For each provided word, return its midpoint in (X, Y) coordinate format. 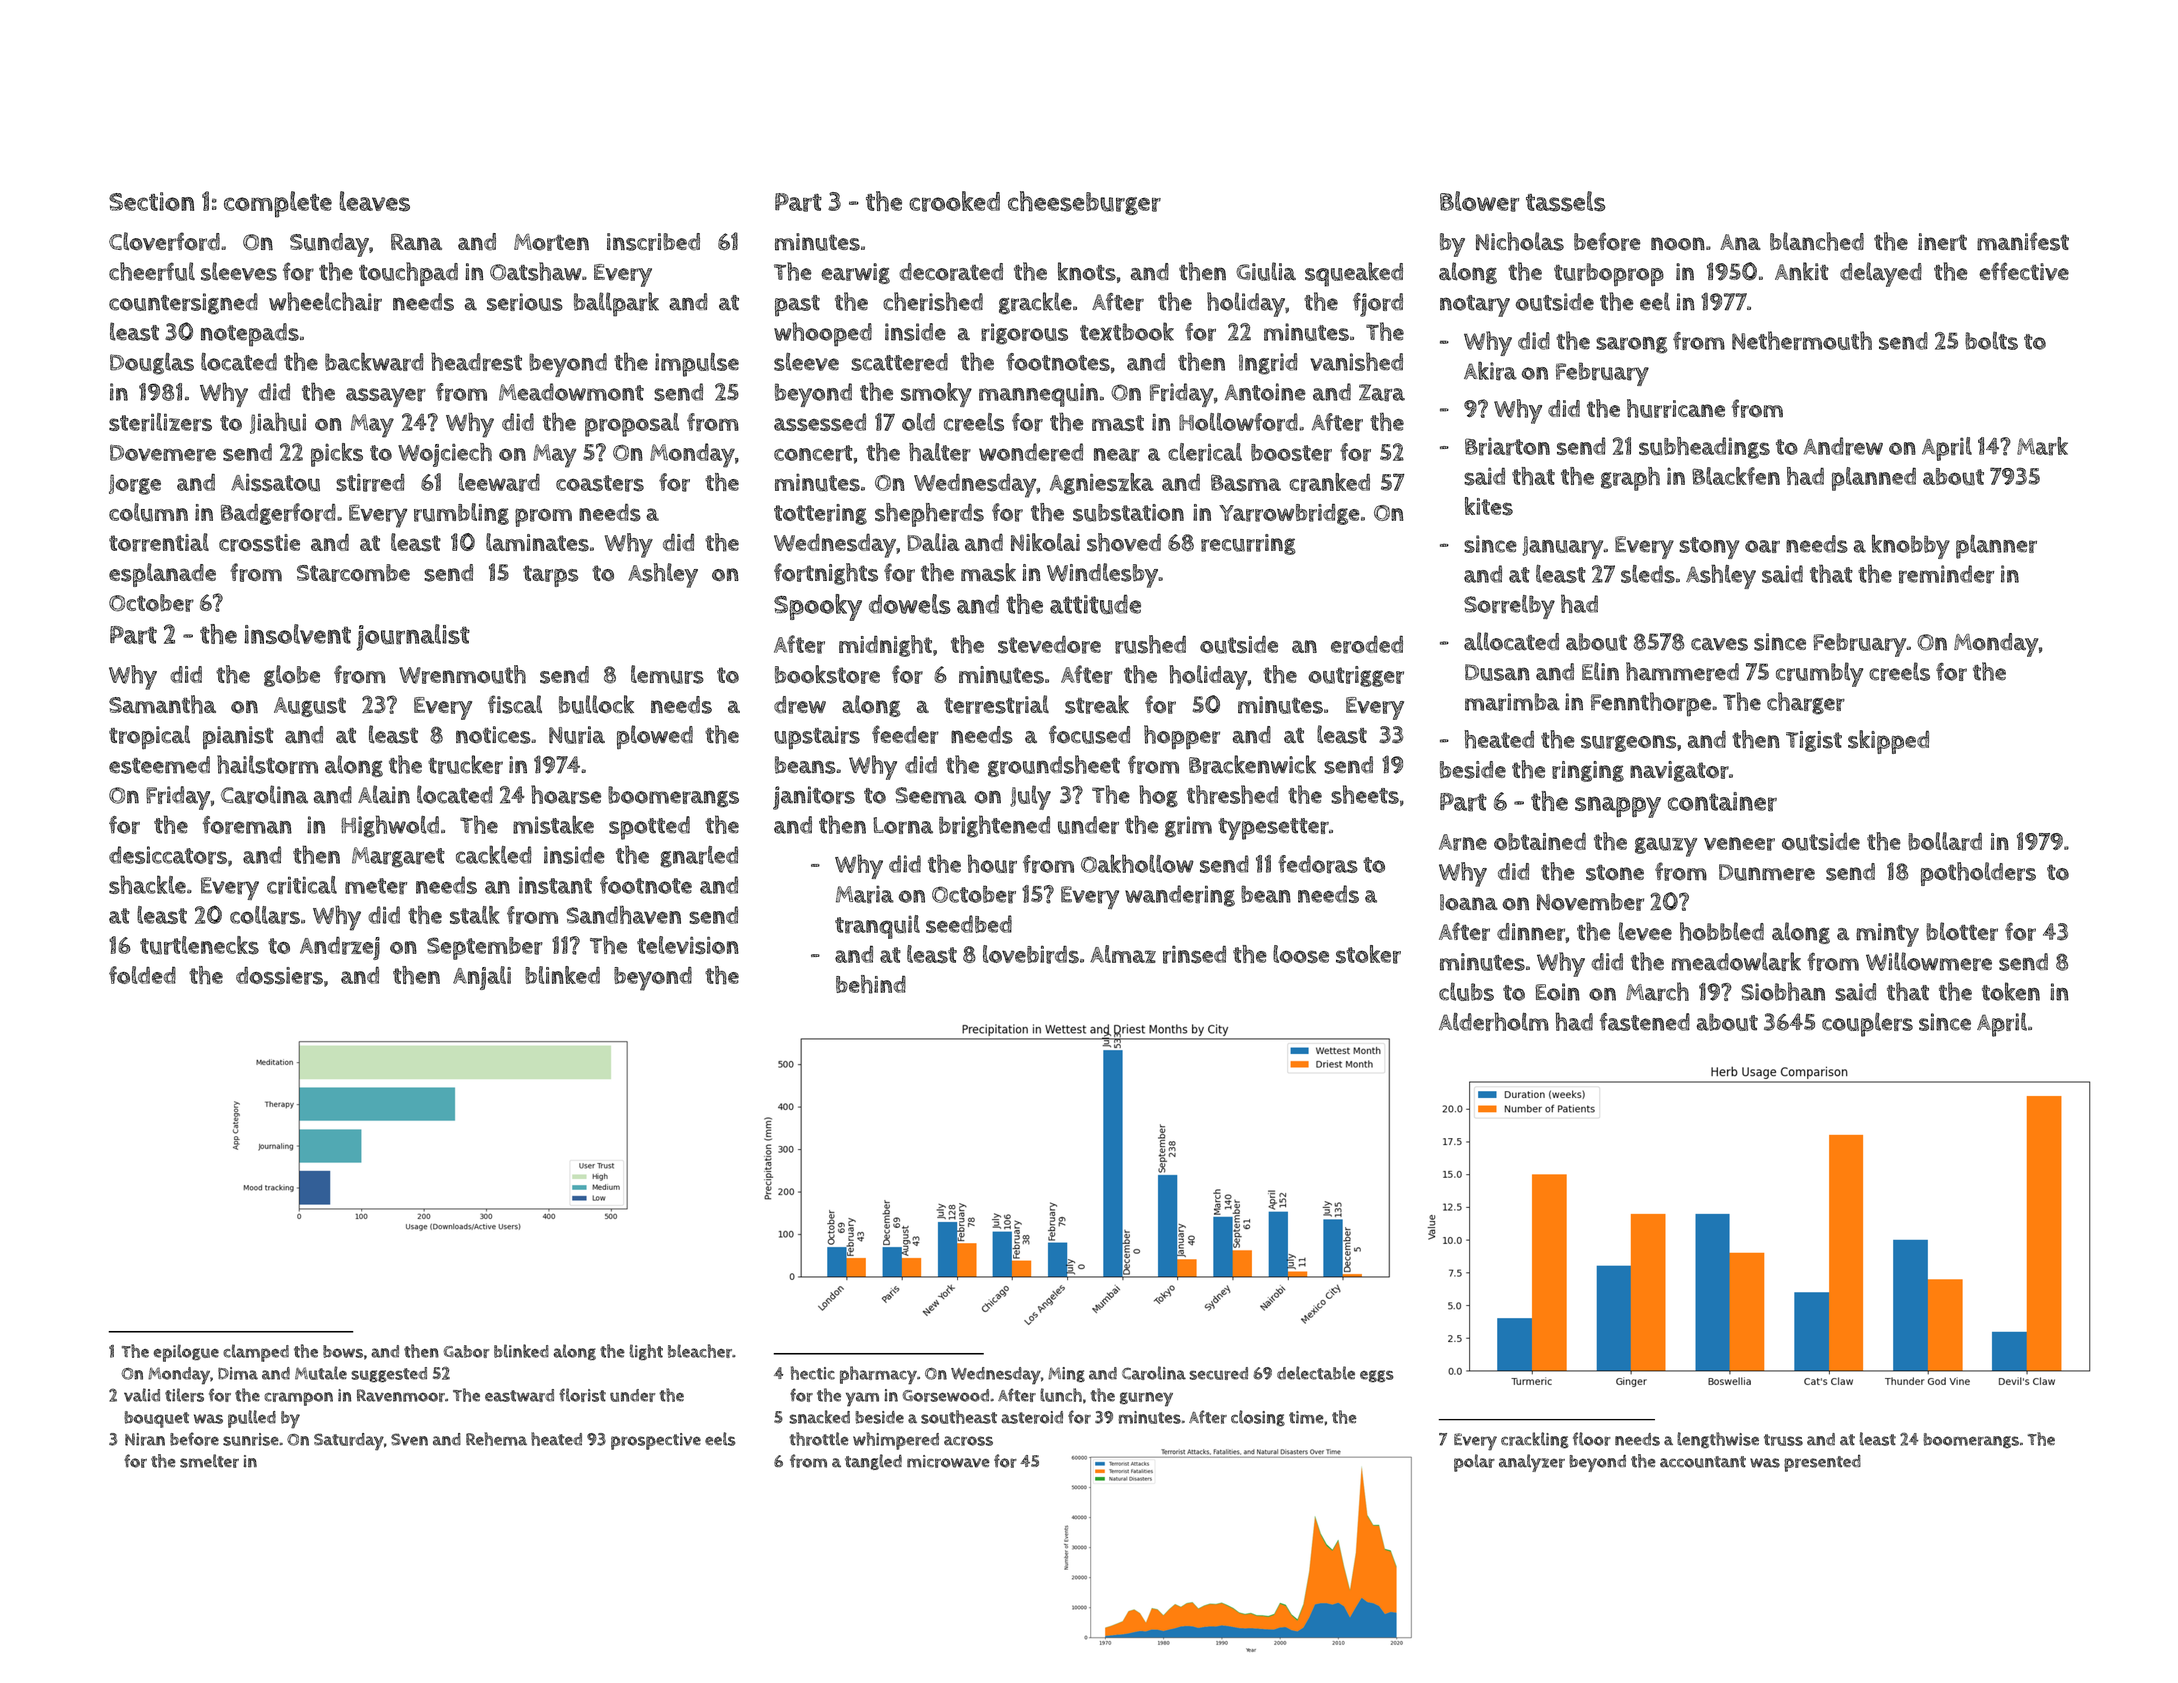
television (688, 945)
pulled (252, 1419)
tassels (1566, 201)
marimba (1512, 702)
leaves (374, 201)
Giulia (1266, 271)
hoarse (566, 794)
